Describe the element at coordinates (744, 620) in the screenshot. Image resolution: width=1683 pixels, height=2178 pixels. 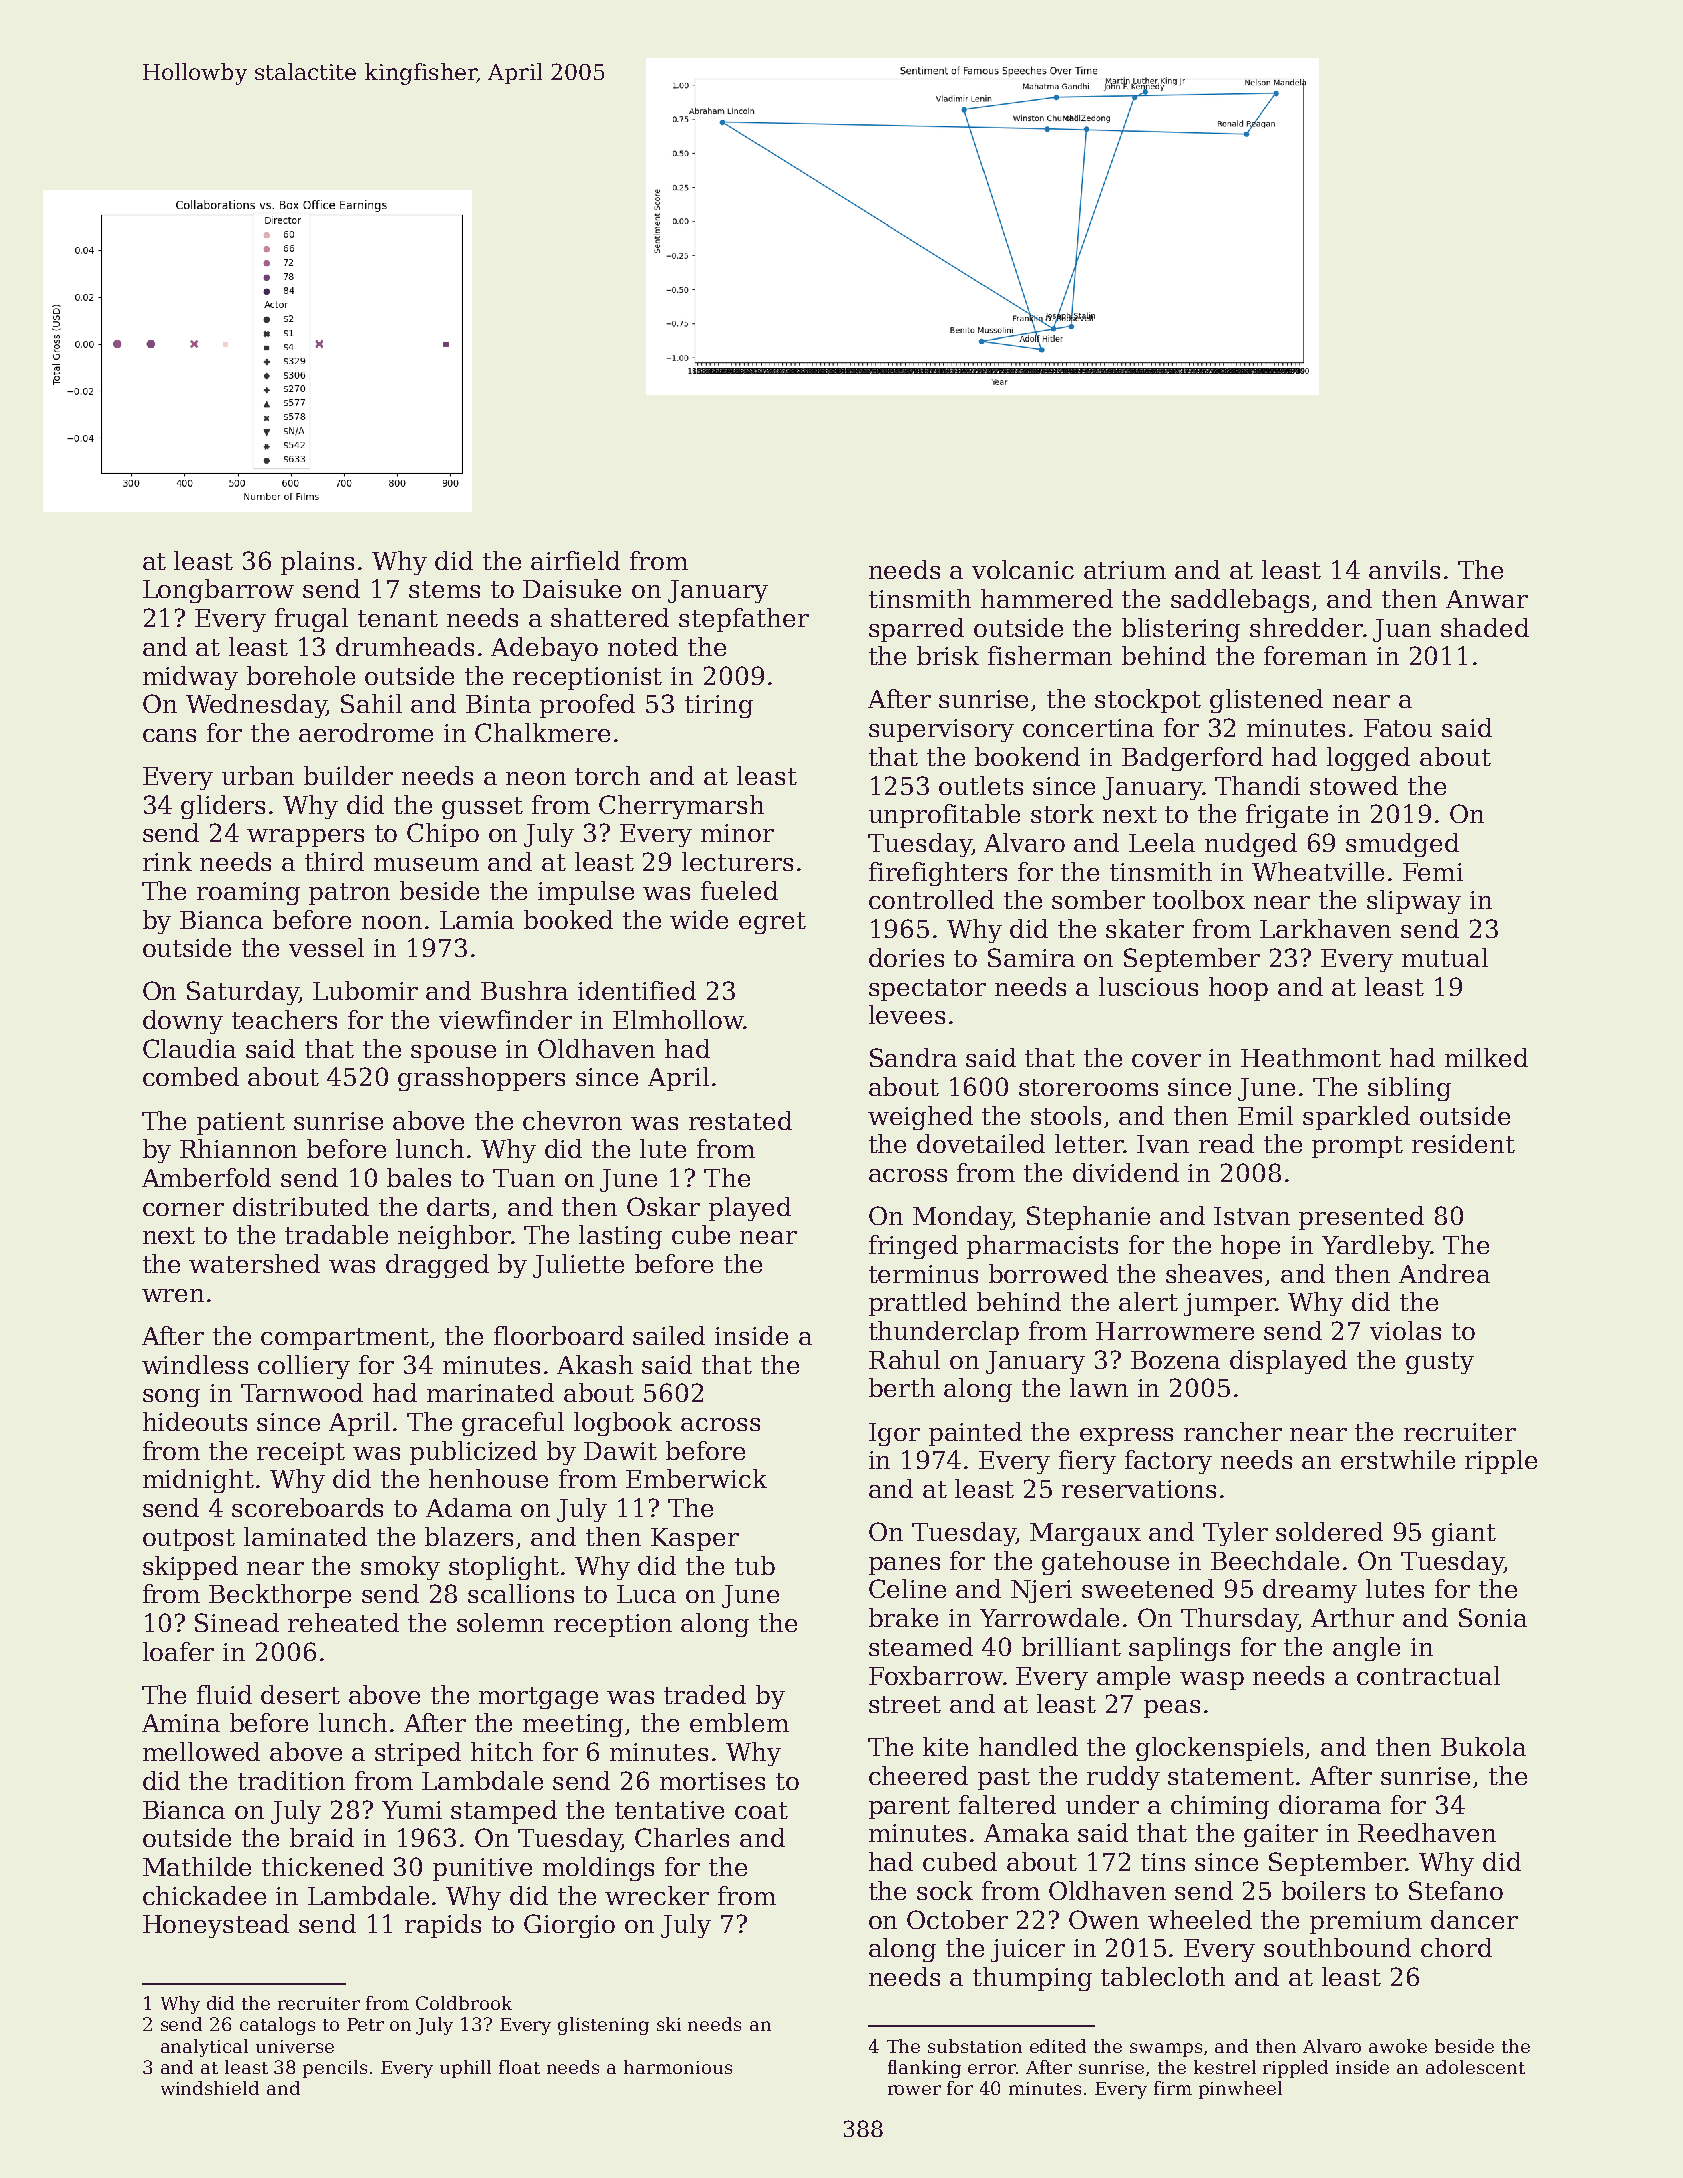
I see `stepfather` at that location.
